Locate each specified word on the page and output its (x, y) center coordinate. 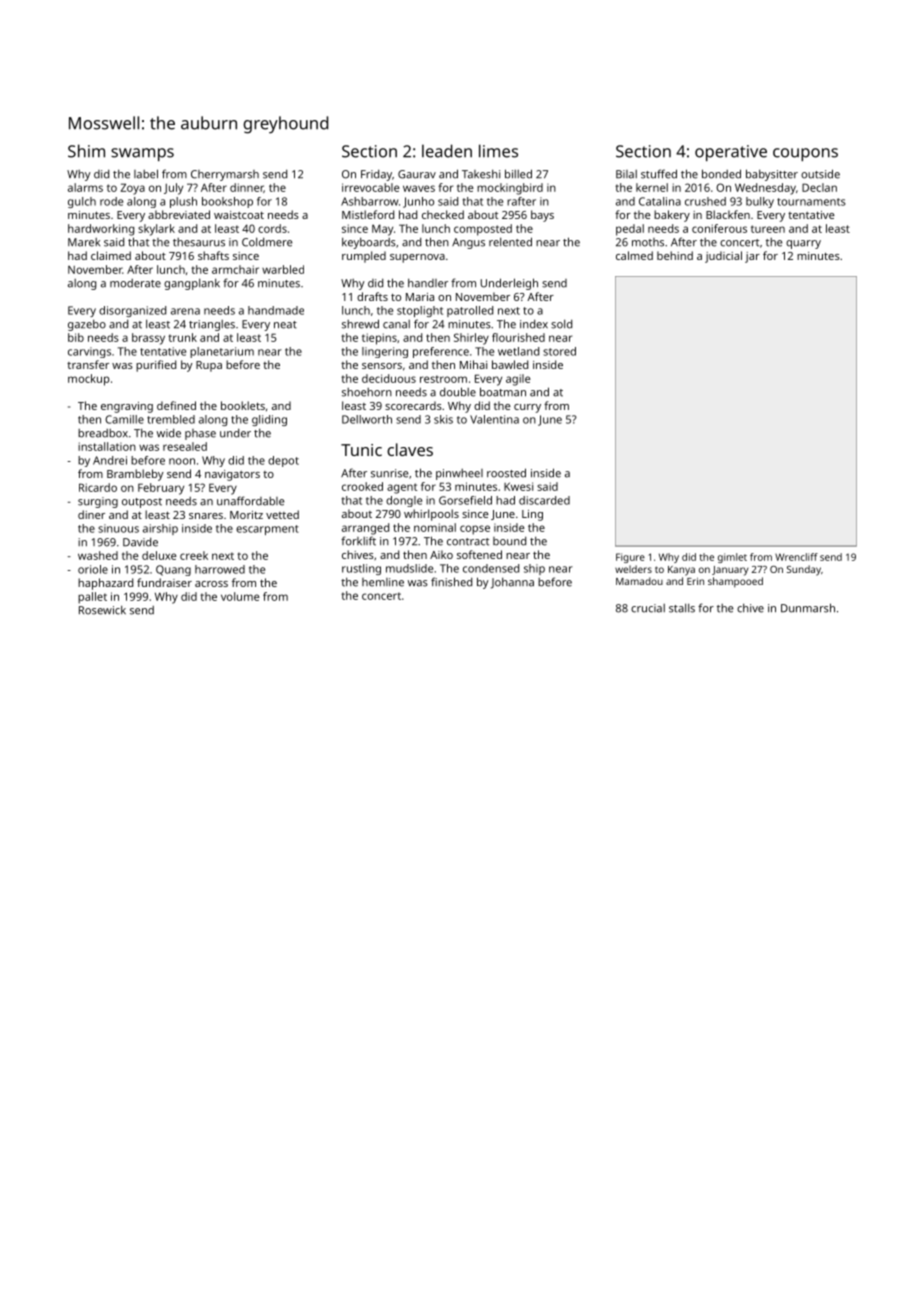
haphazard (105, 584)
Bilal (626, 174)
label (146, 174)
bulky (760, 202)
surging (98, 502)
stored (559, 351)
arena (185, 311)
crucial (648, 608)
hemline (383, 582)
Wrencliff (796, 557)
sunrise (389, 473)
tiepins (379, 339)
